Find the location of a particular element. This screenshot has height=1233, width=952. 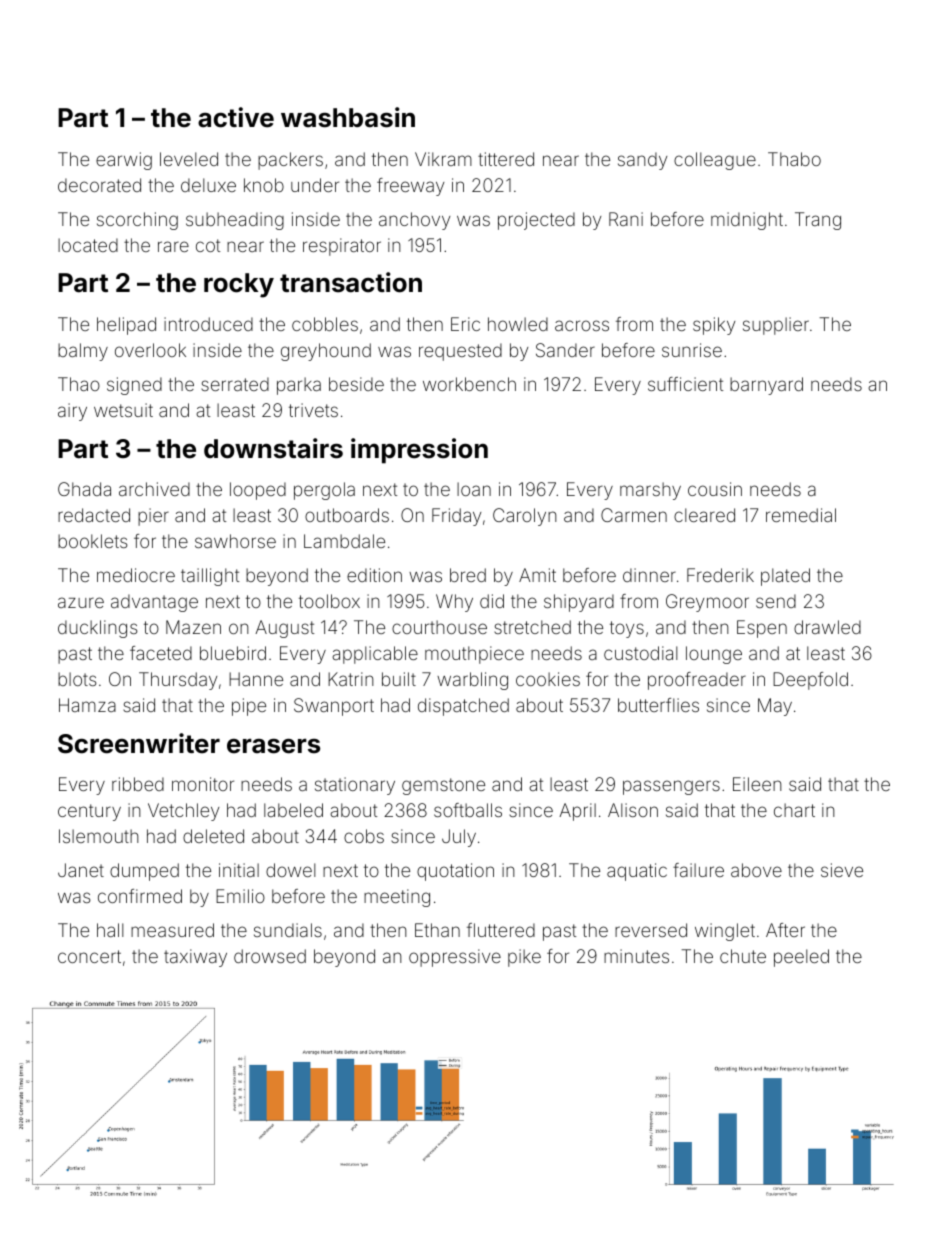

sieve is located at coordinates (842, 870).
